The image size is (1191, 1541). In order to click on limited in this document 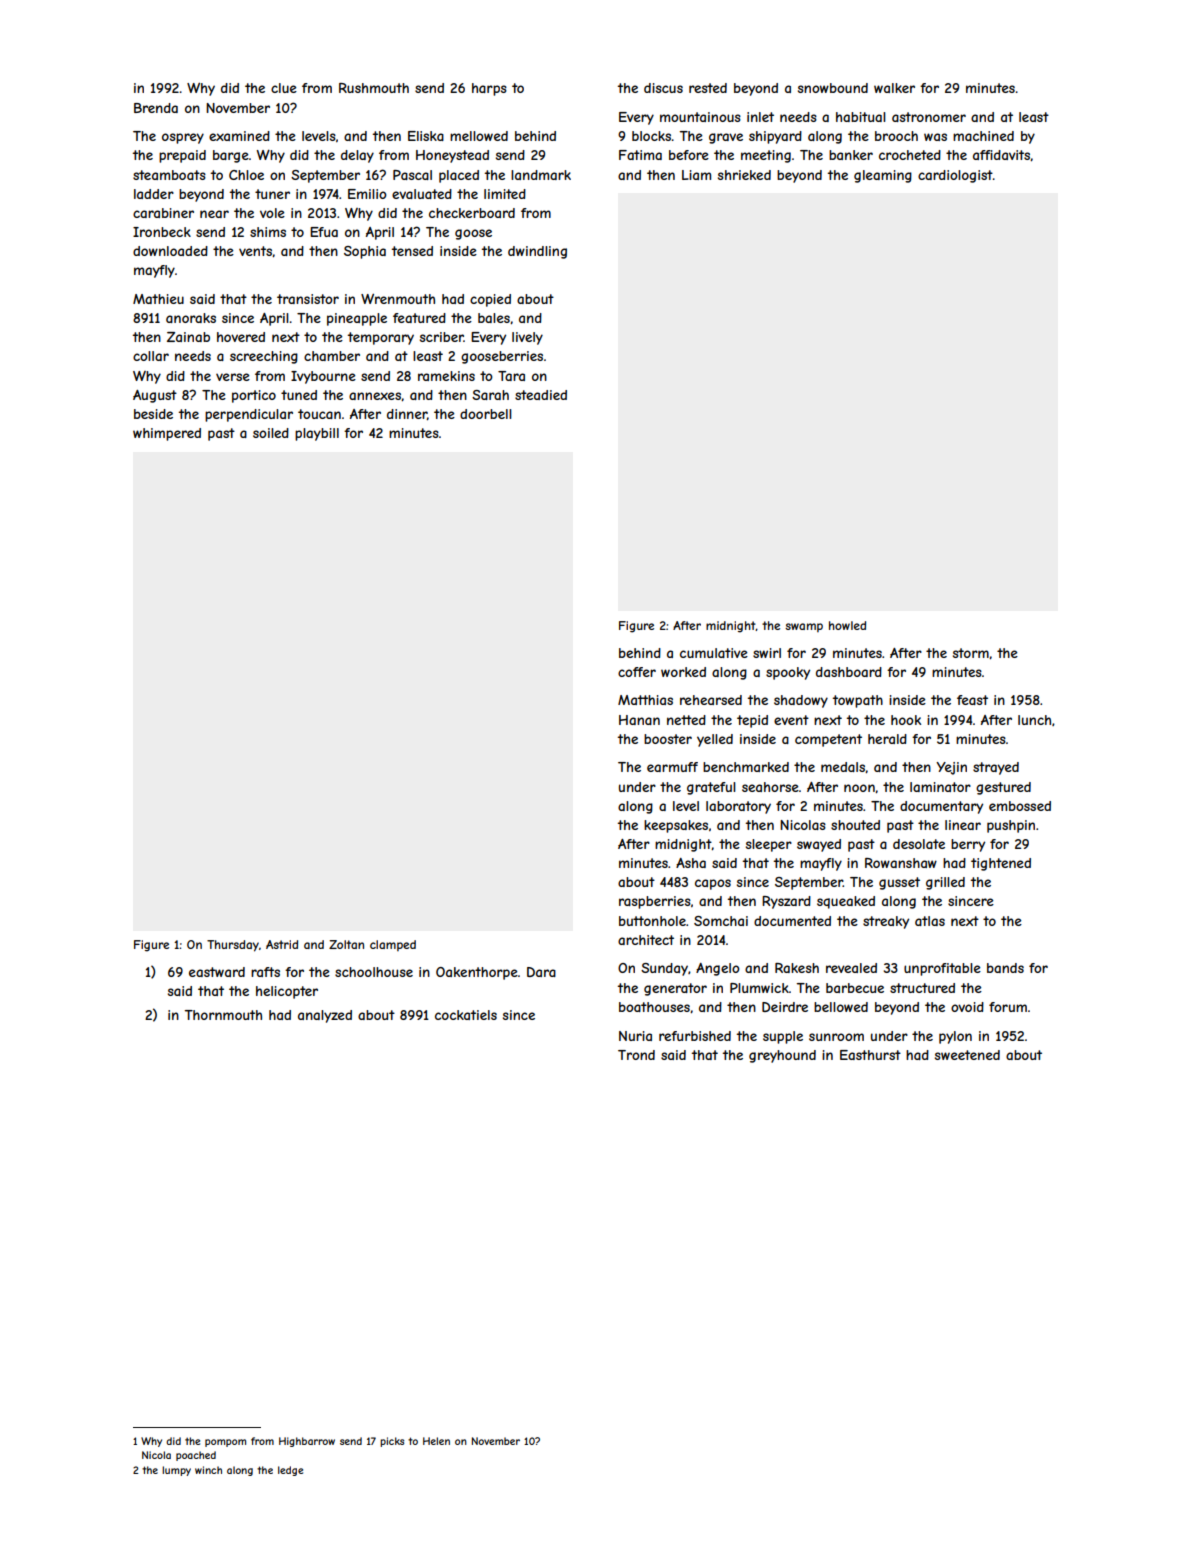, I will do `click(505, 194)`.
